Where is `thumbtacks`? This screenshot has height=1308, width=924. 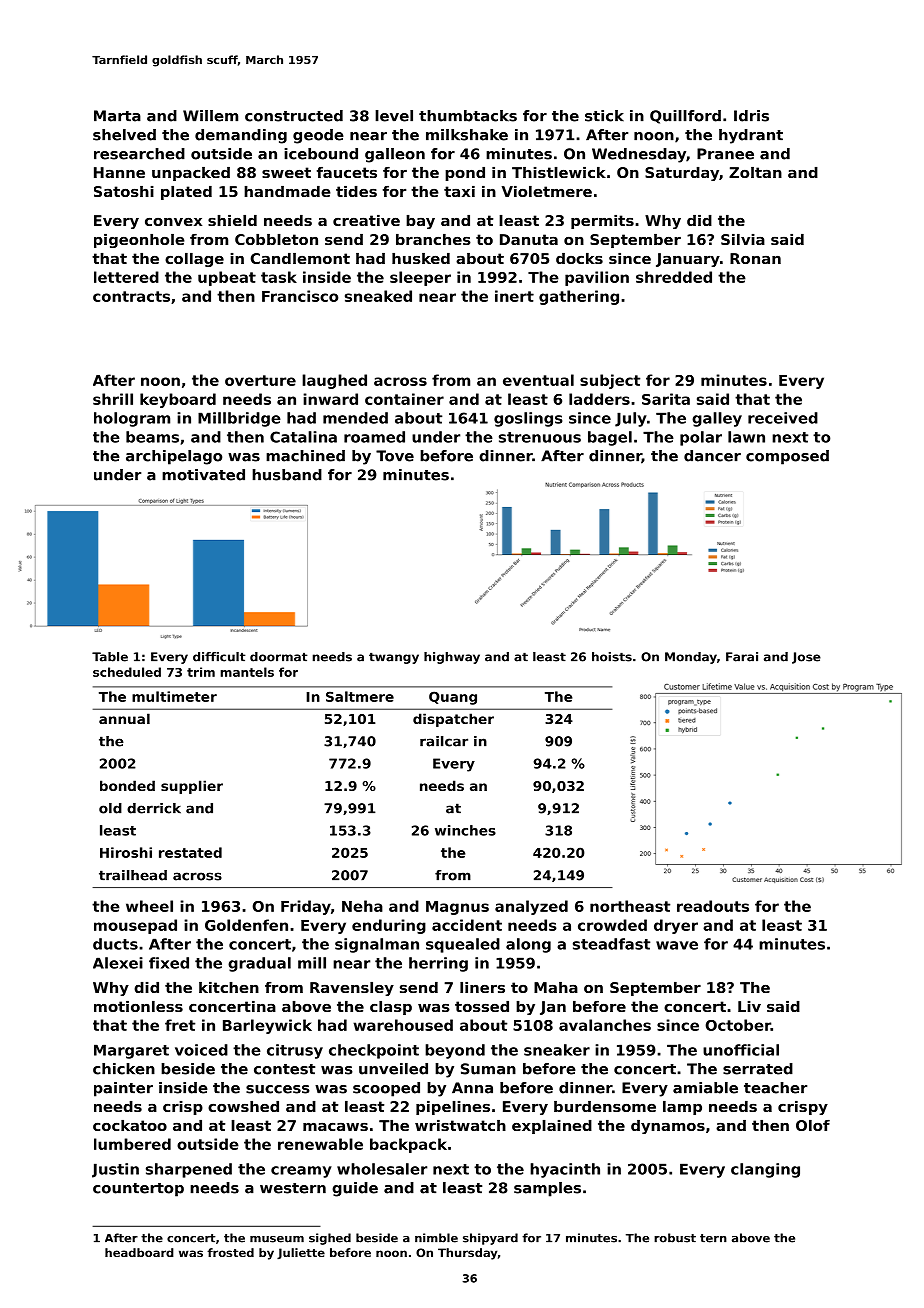
thumbtacks is located at coordinates (468, 116).
